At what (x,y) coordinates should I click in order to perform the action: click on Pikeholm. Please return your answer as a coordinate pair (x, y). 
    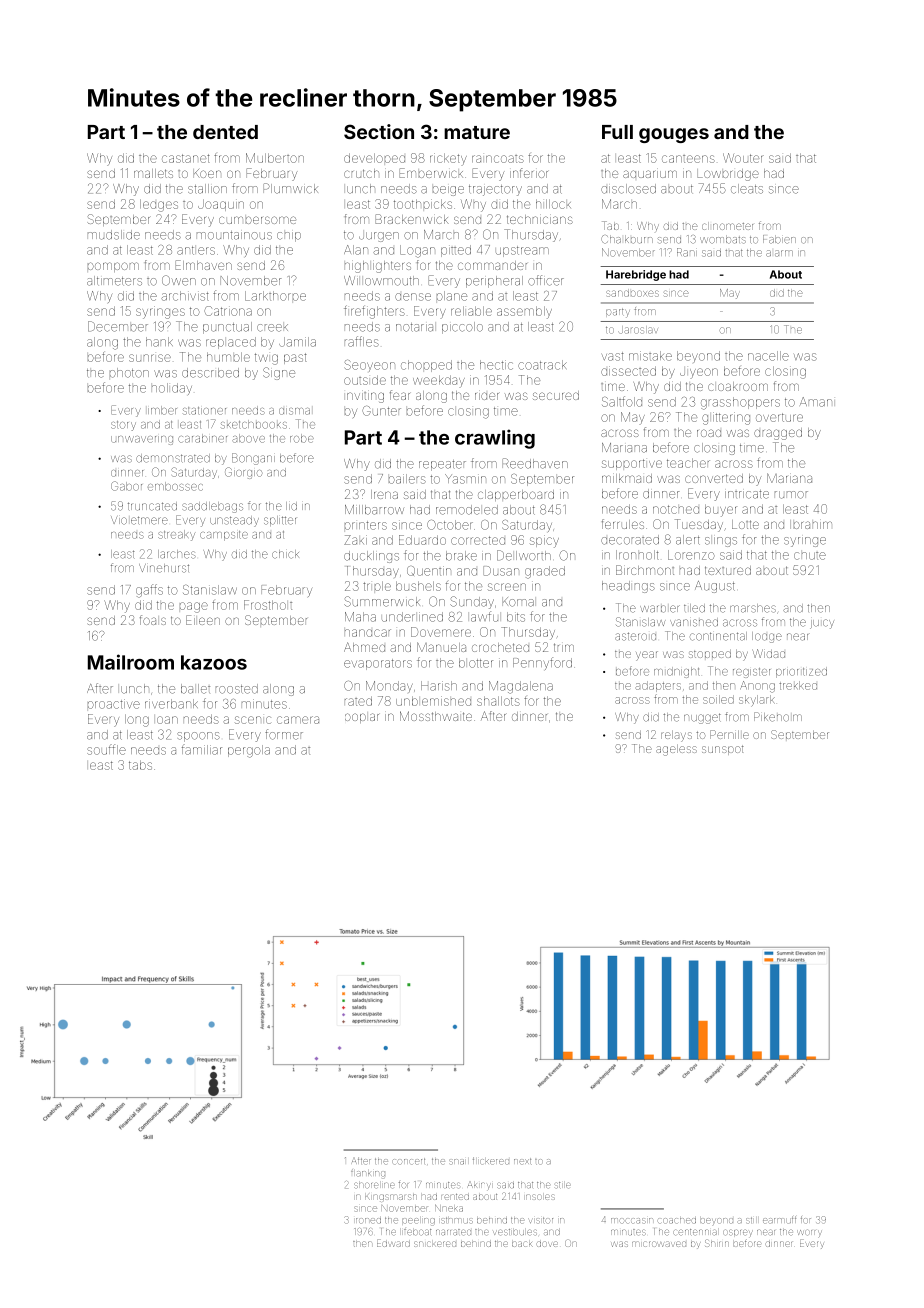
    Looking at the image, I should click on (778, 717).
